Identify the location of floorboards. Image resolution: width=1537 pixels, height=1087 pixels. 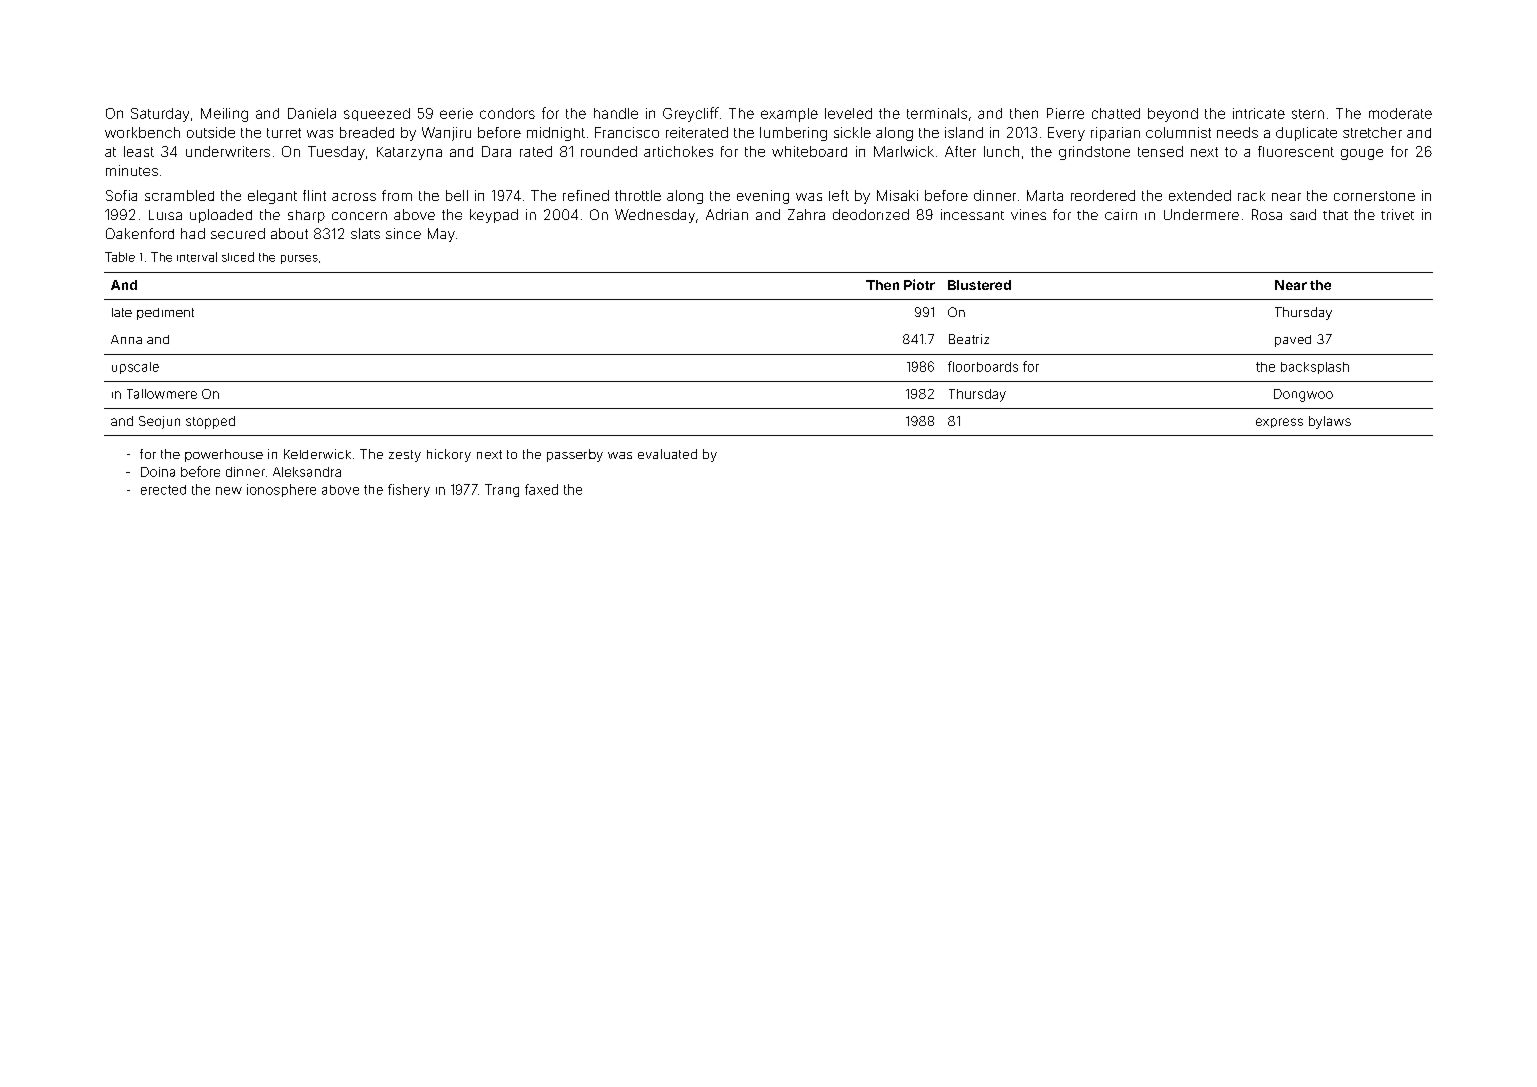
(983, 366).
